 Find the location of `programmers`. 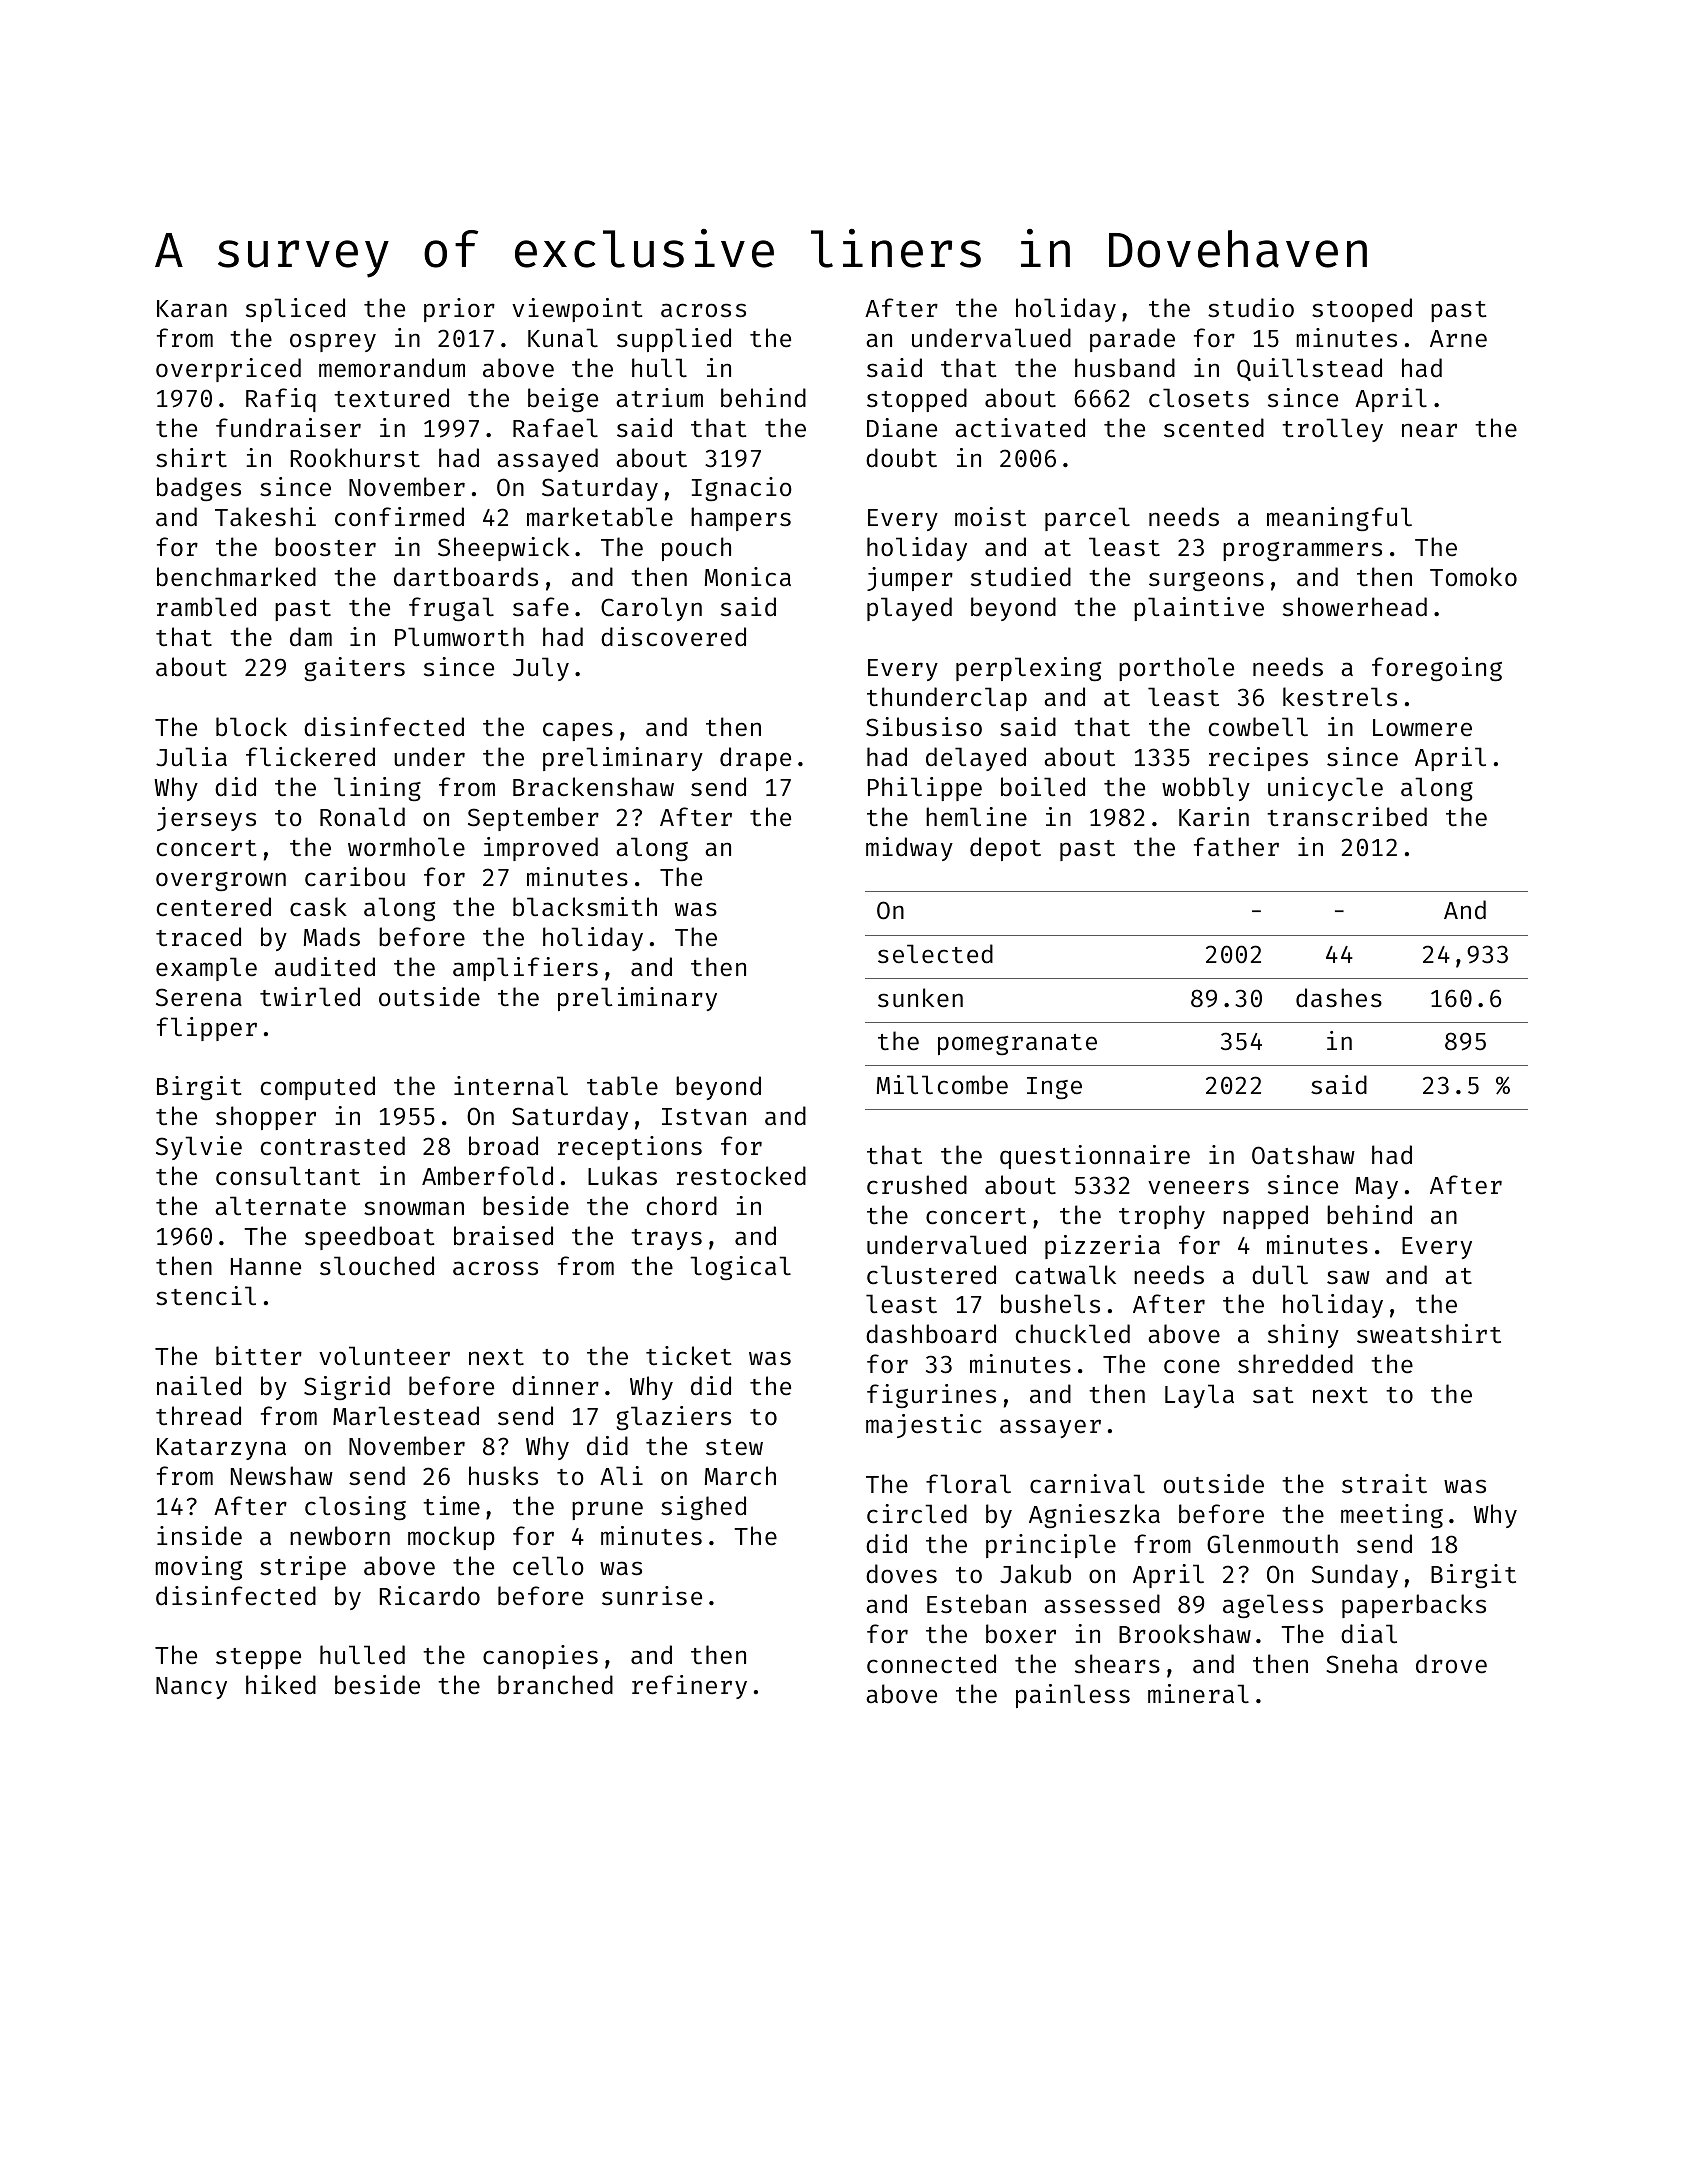

programmers is located at coordinates (1302, 551).
